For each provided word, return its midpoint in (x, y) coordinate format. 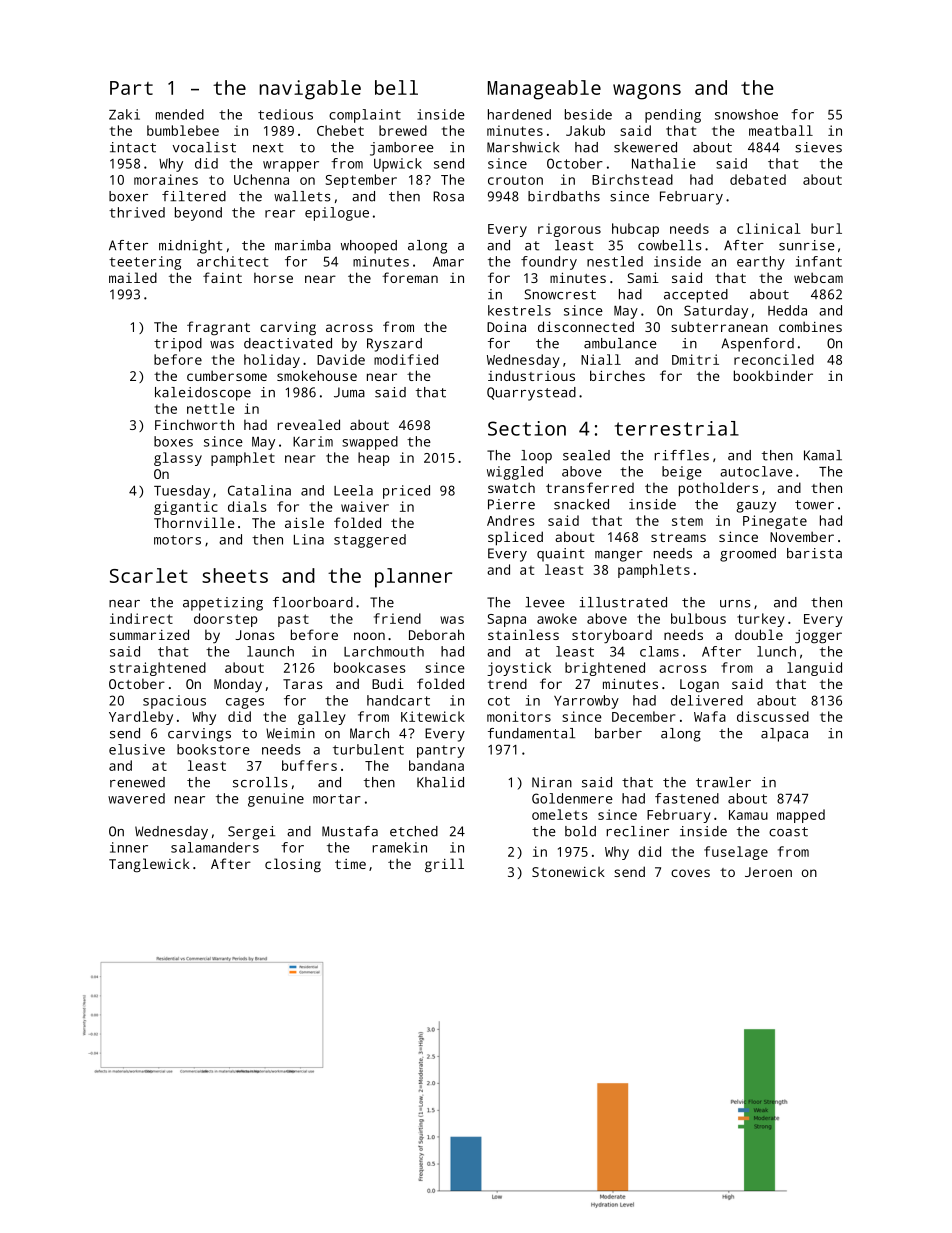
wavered (136, 798)
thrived (137, 212)
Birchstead (632, 179)
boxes (173, 441)
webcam (818, 277)
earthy (761, 263)
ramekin (400, 847)
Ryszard (394, 345)
